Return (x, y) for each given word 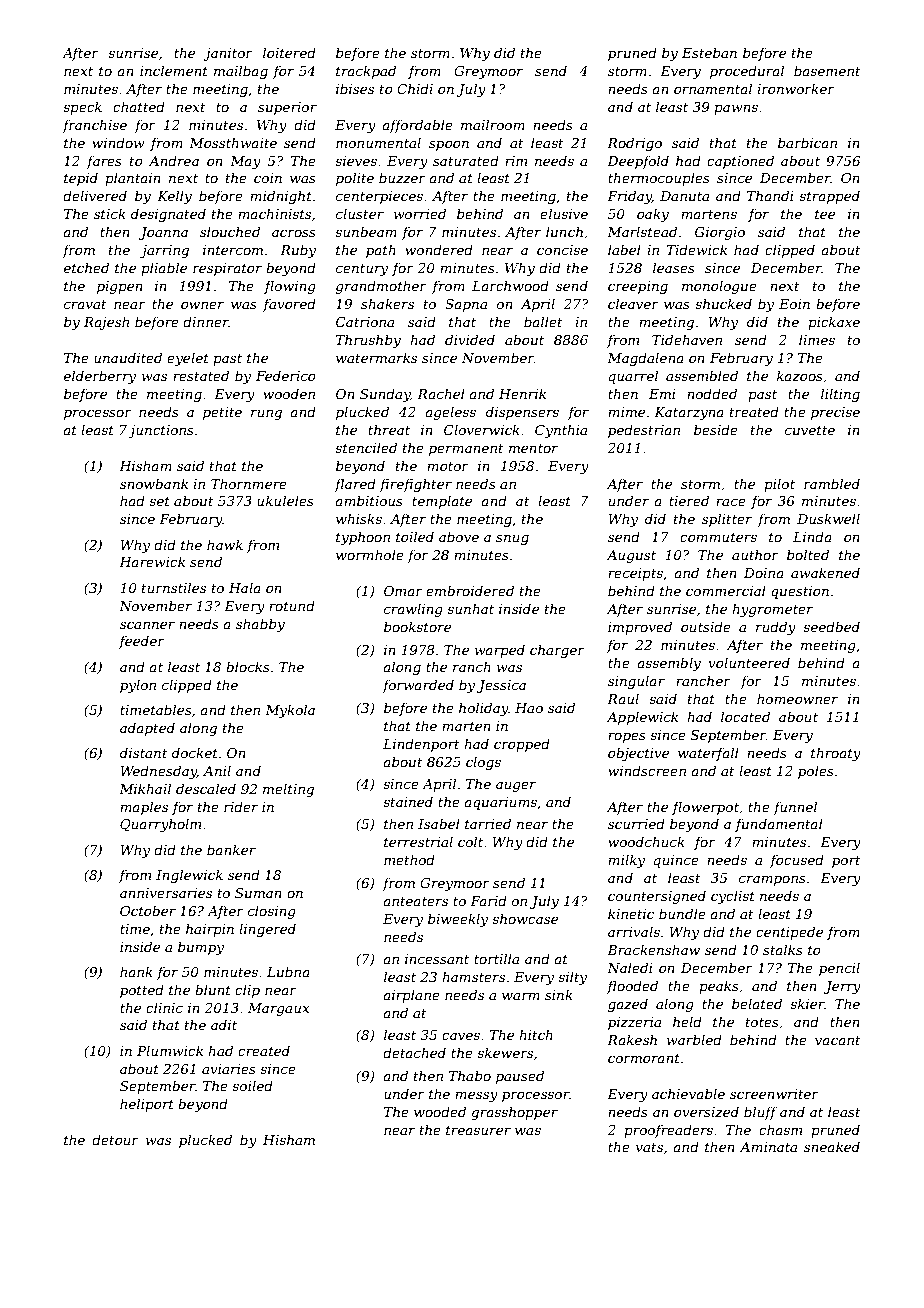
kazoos (800, 376)
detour (115, 1139)
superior (287, 108)
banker (231, 849)
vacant (838, 1040)
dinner (206, 321)
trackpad (366, 72)
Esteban (709, 52)
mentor (533, 448)
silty (572, 978)
